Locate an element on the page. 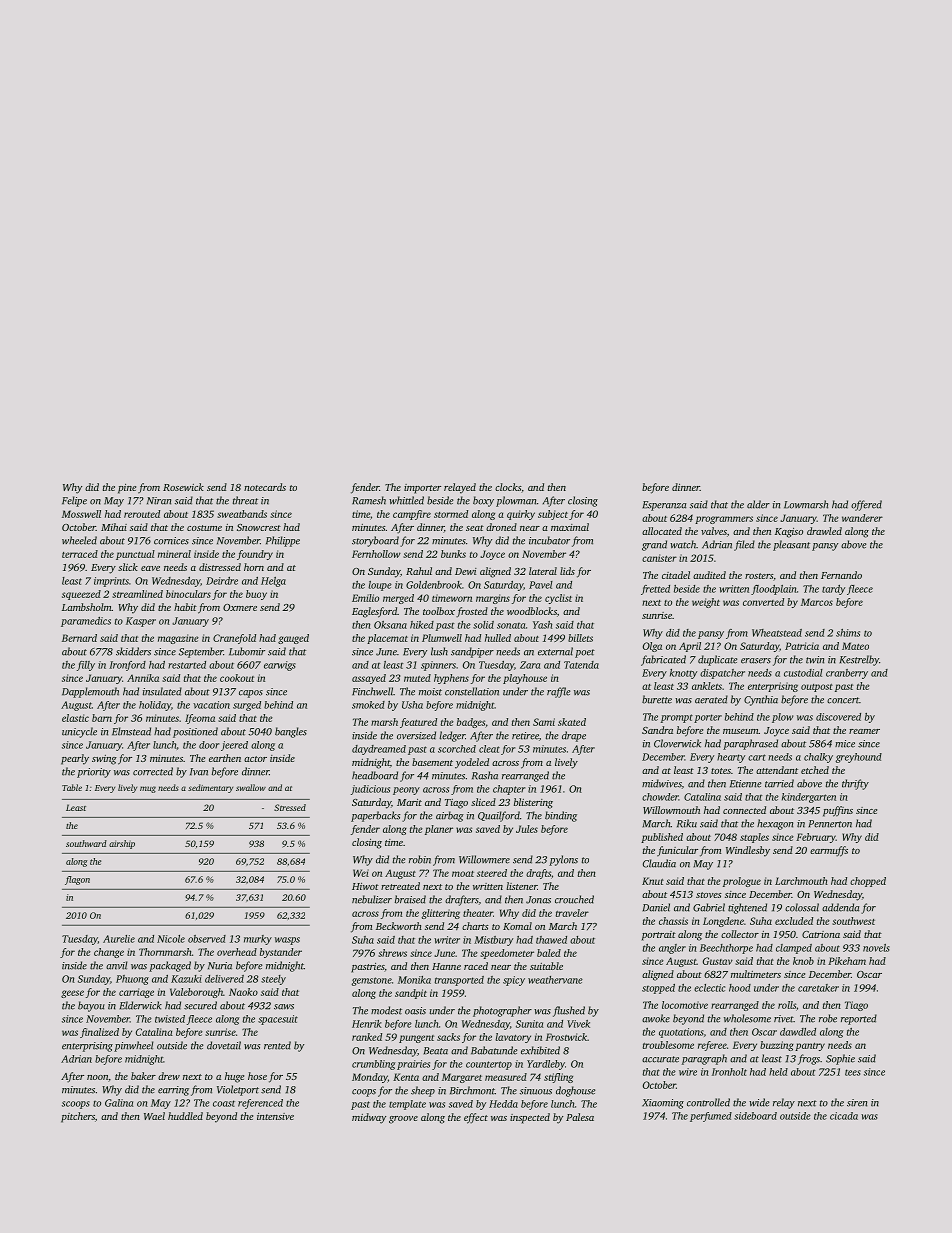  speedometer is located at coordinates (507, 954).
